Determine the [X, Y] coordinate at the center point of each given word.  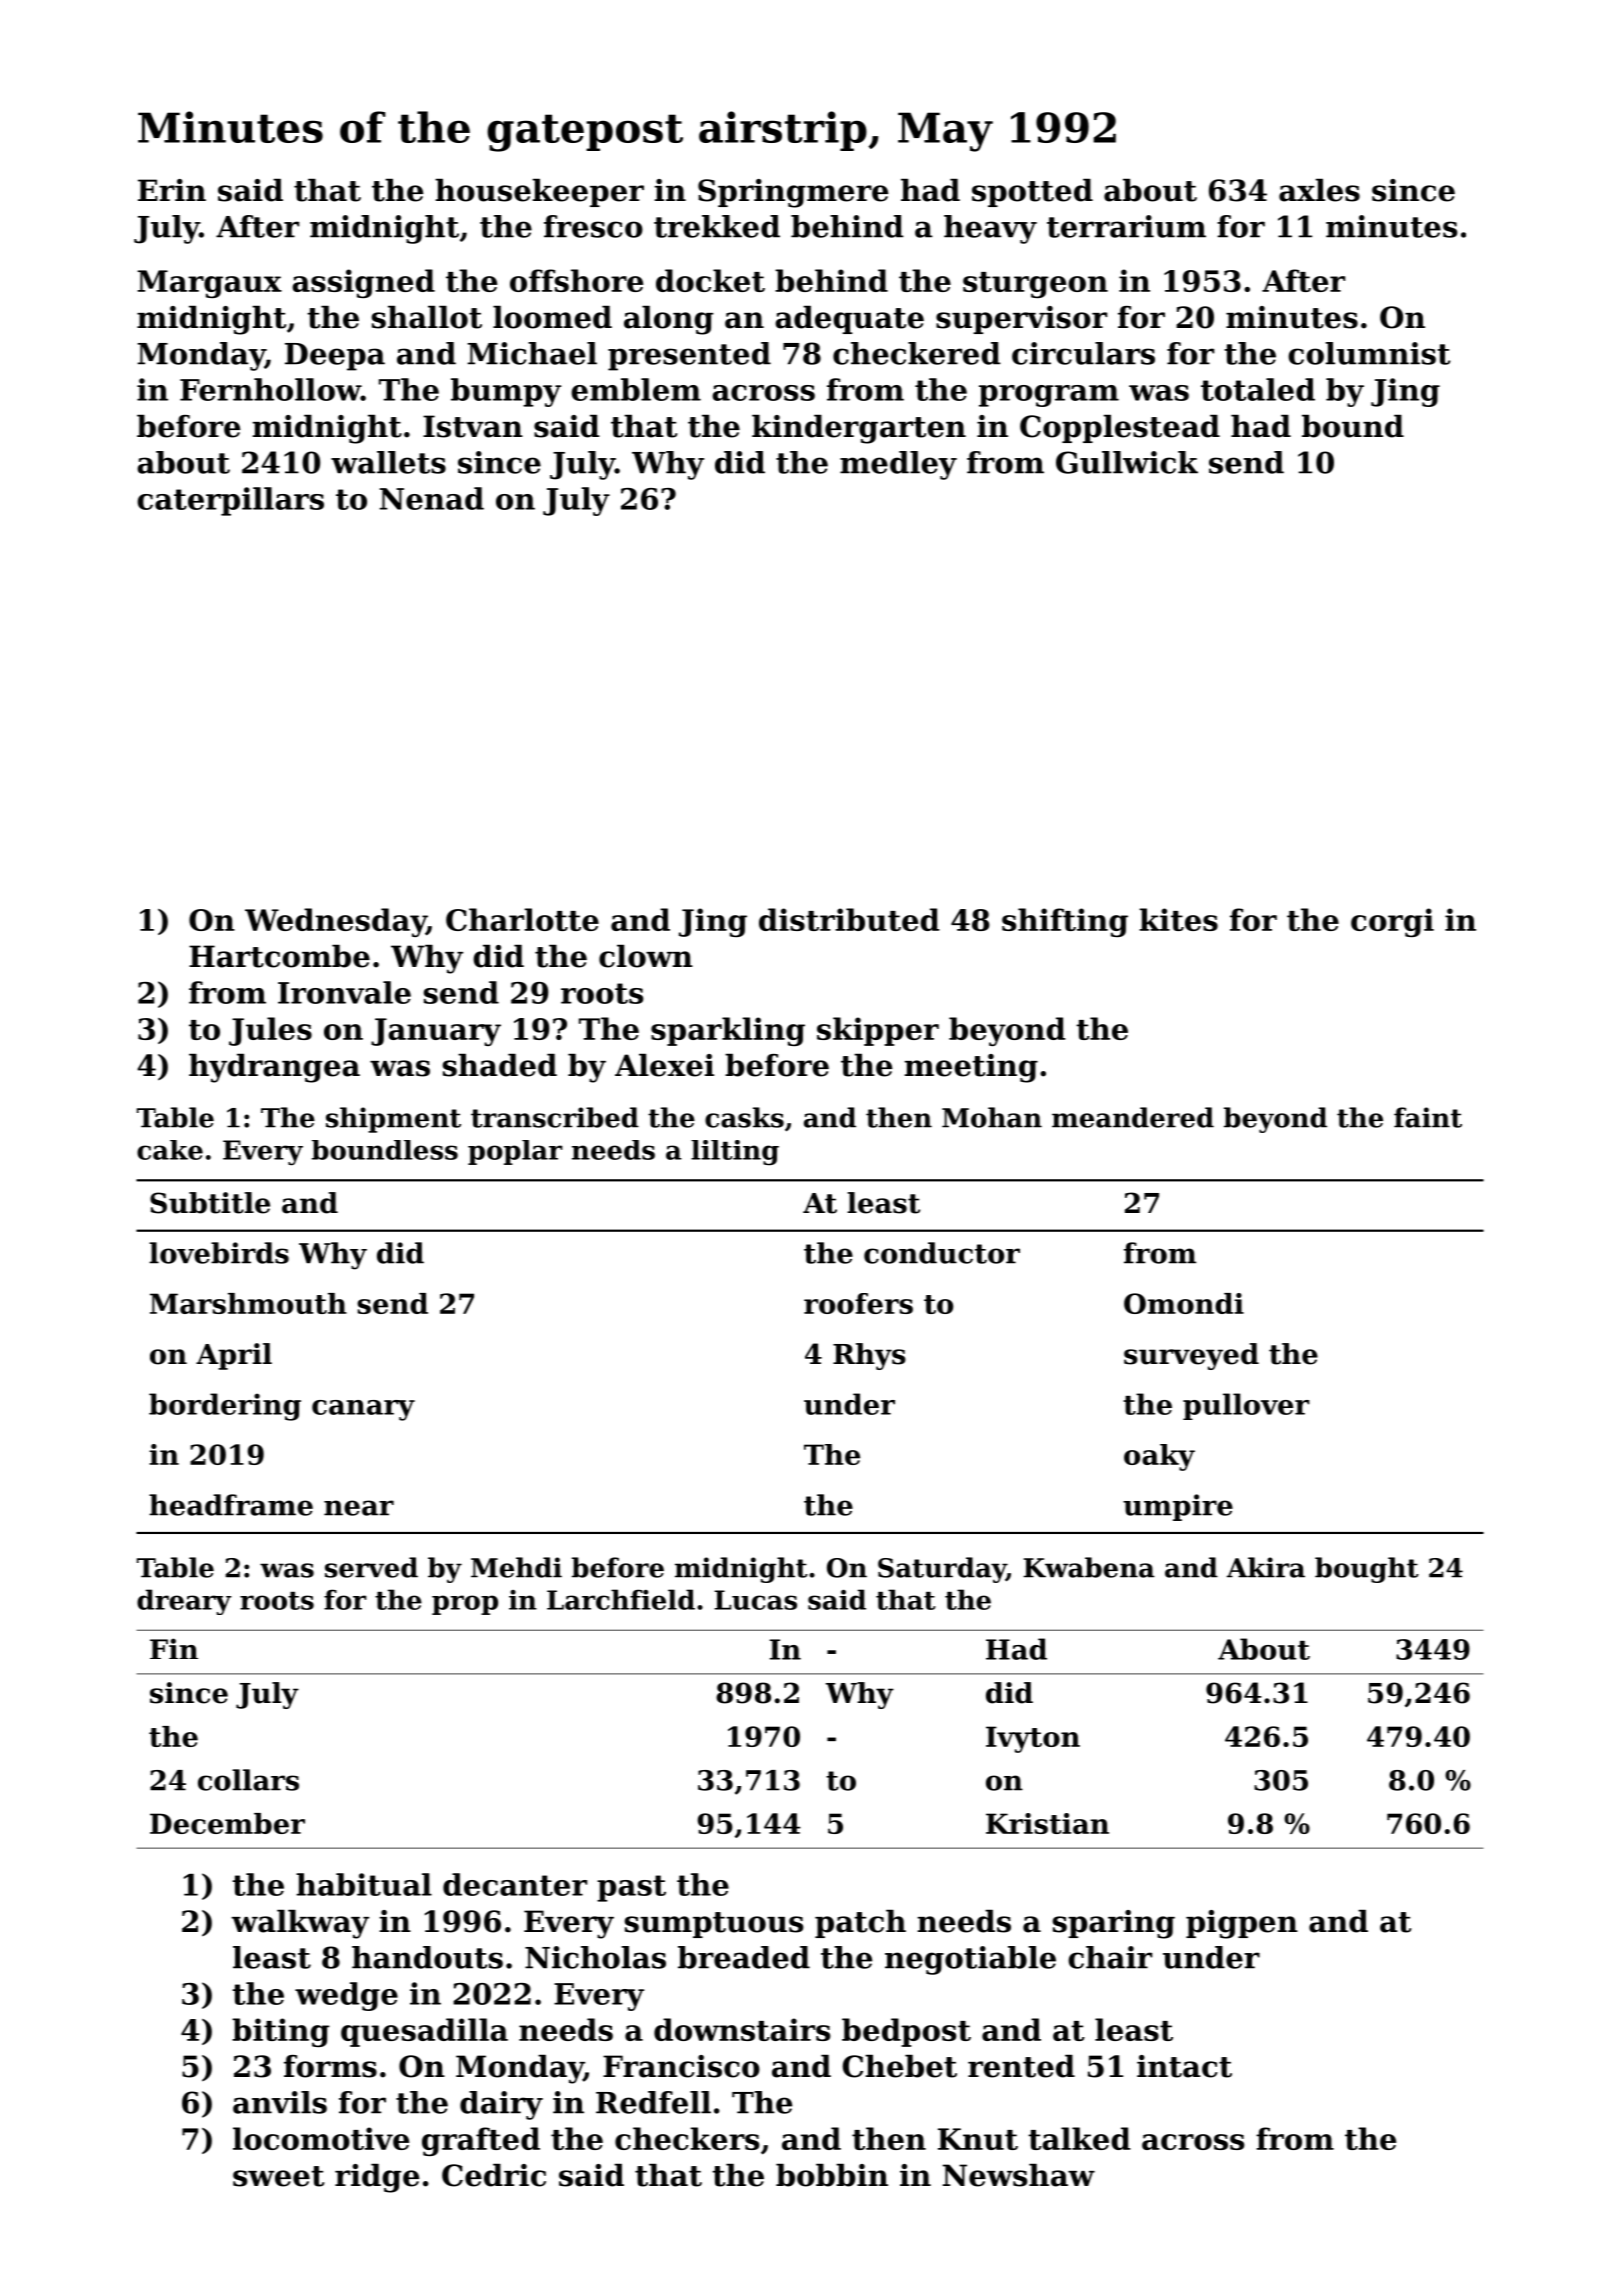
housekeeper [539, 193]
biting [281, 2032]
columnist [1369, 353]
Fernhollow [270, 389]
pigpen [1242, 1924]
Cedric [494, 2175]
